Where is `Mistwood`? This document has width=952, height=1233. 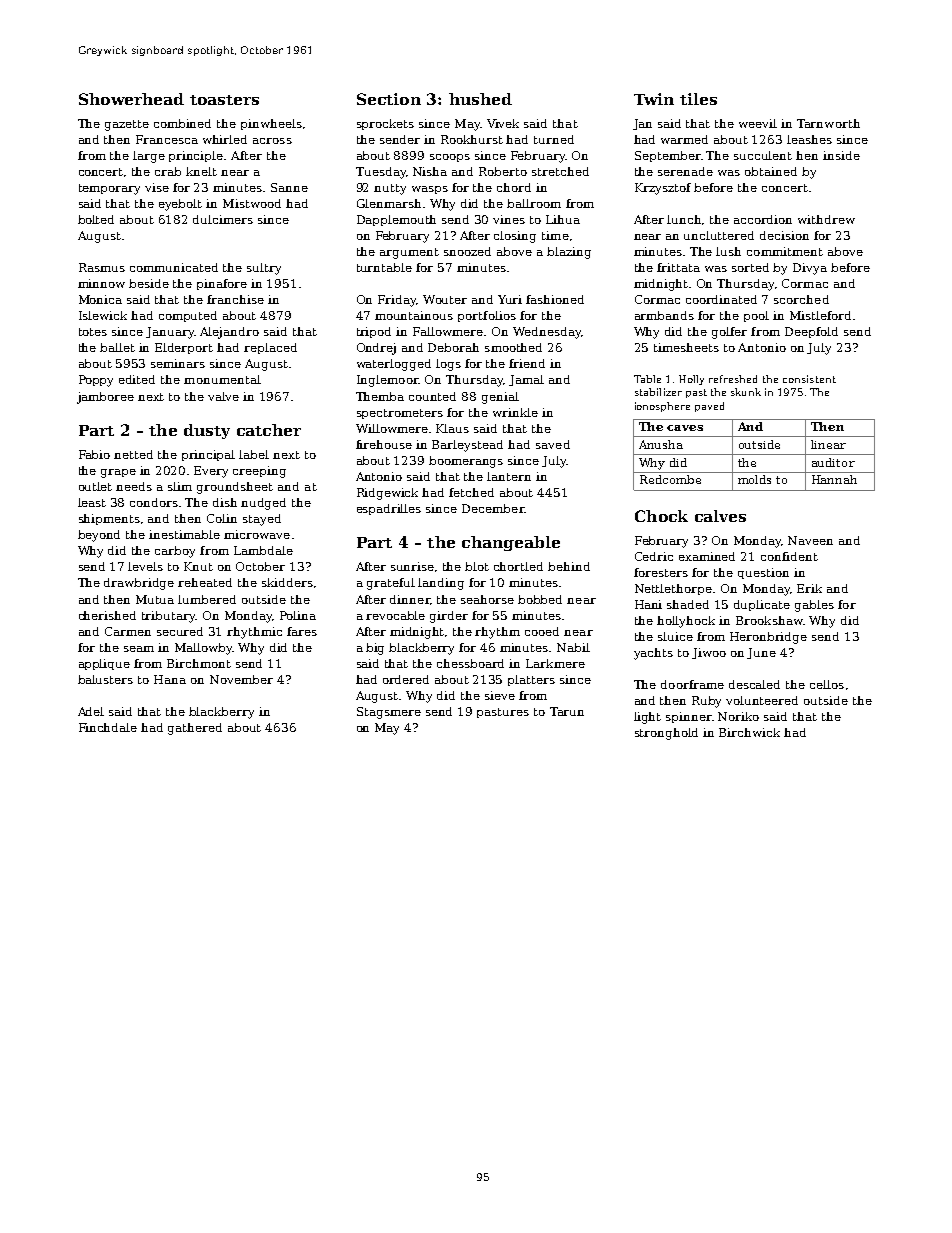
Mistwood is located at coordinates (252, 203).
